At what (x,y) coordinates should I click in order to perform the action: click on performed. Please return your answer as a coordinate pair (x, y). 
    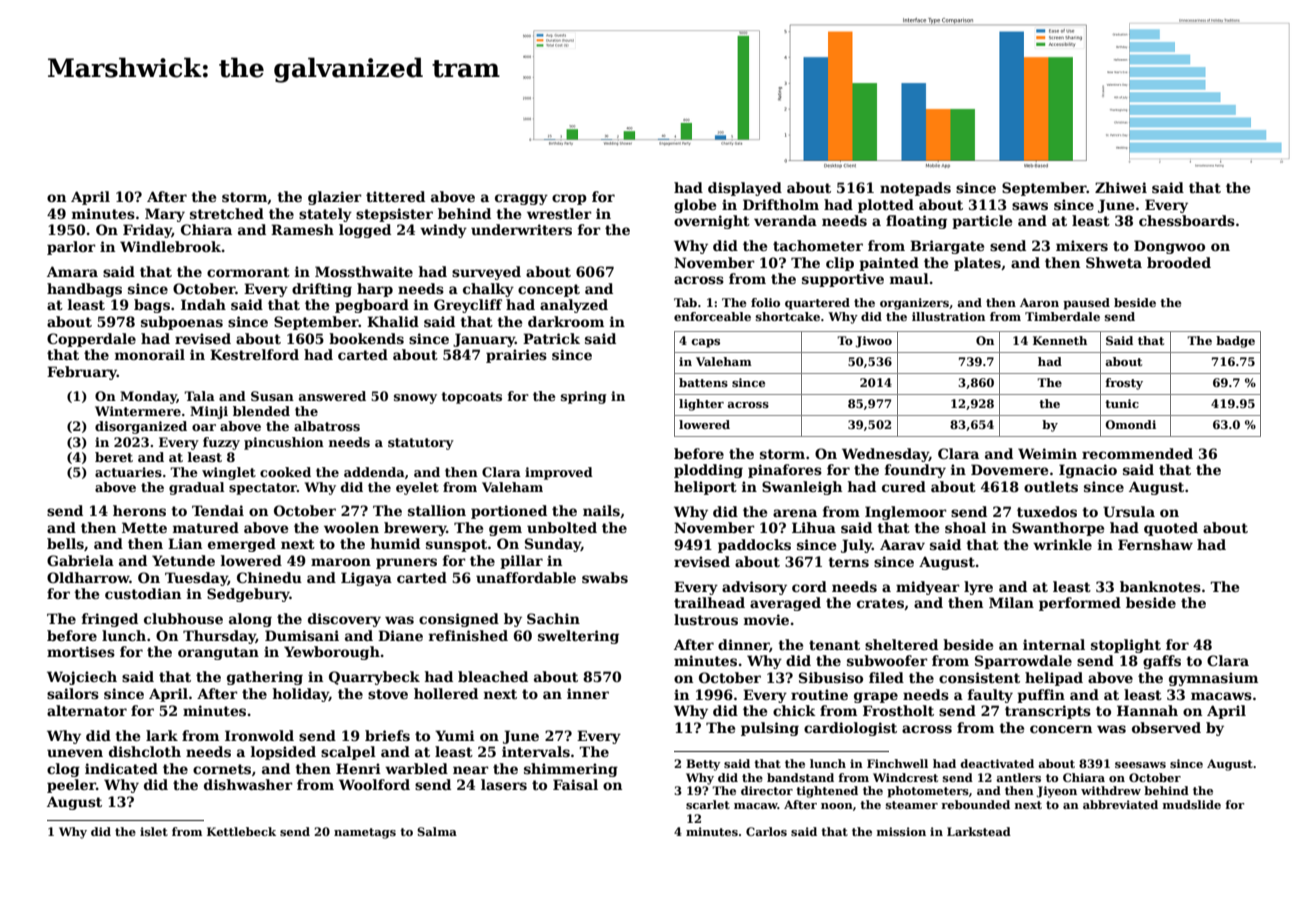
    Looking at the image, I should click on (1080, 604).
